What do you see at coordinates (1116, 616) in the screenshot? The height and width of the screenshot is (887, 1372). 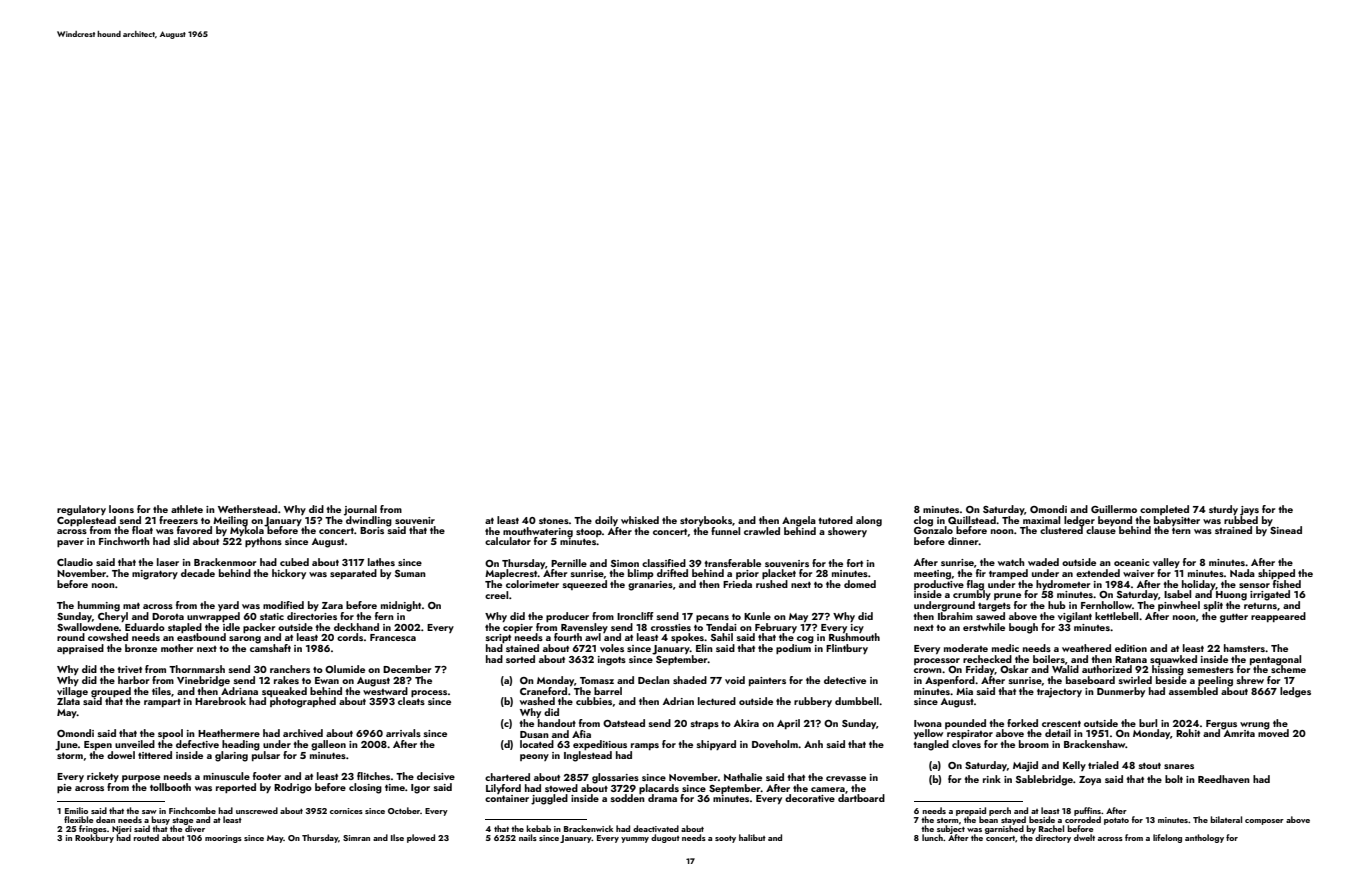 I see `kettlebell` at bounding box center [1116, 616].
